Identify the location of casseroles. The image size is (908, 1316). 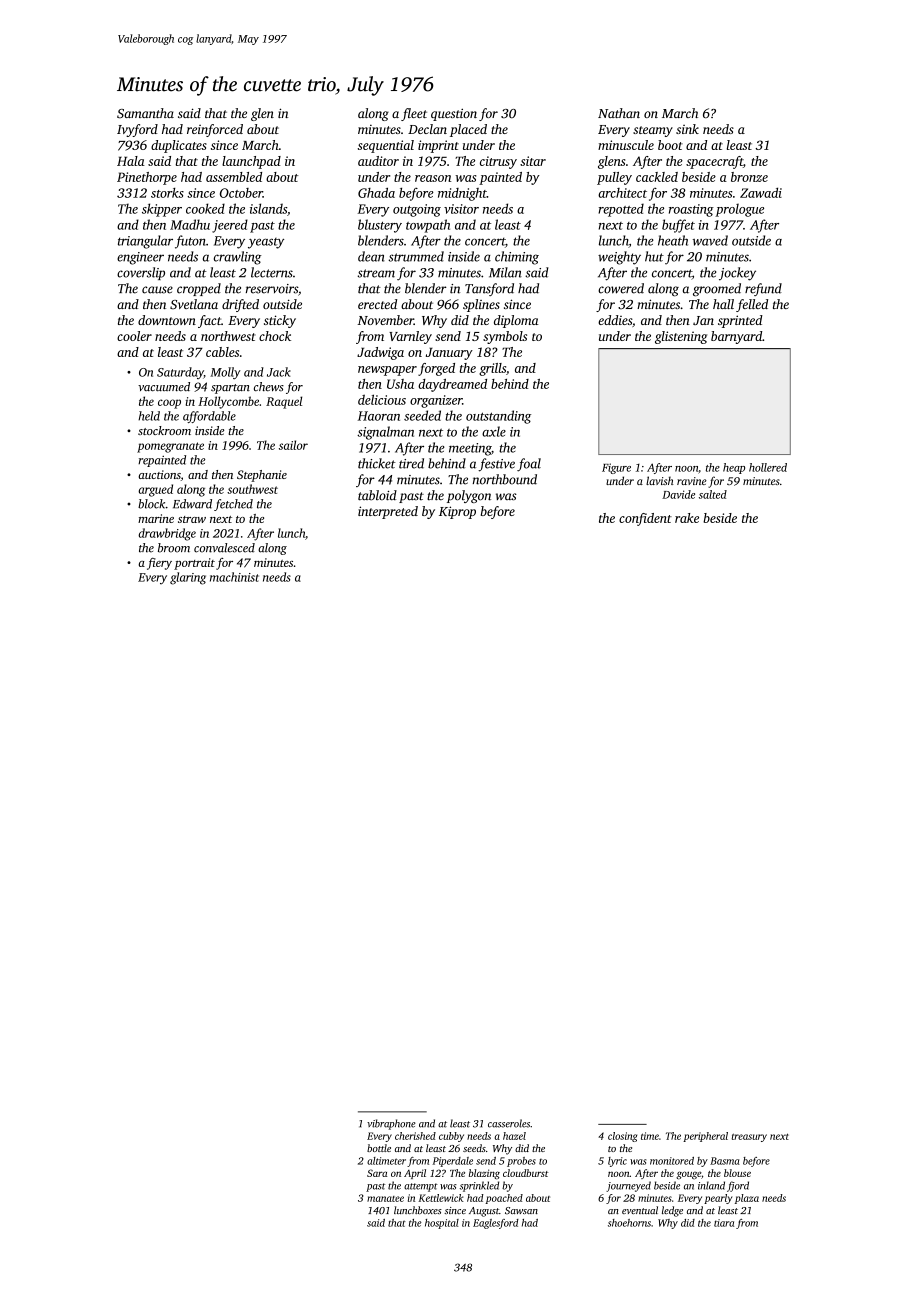
(509, 1123).
